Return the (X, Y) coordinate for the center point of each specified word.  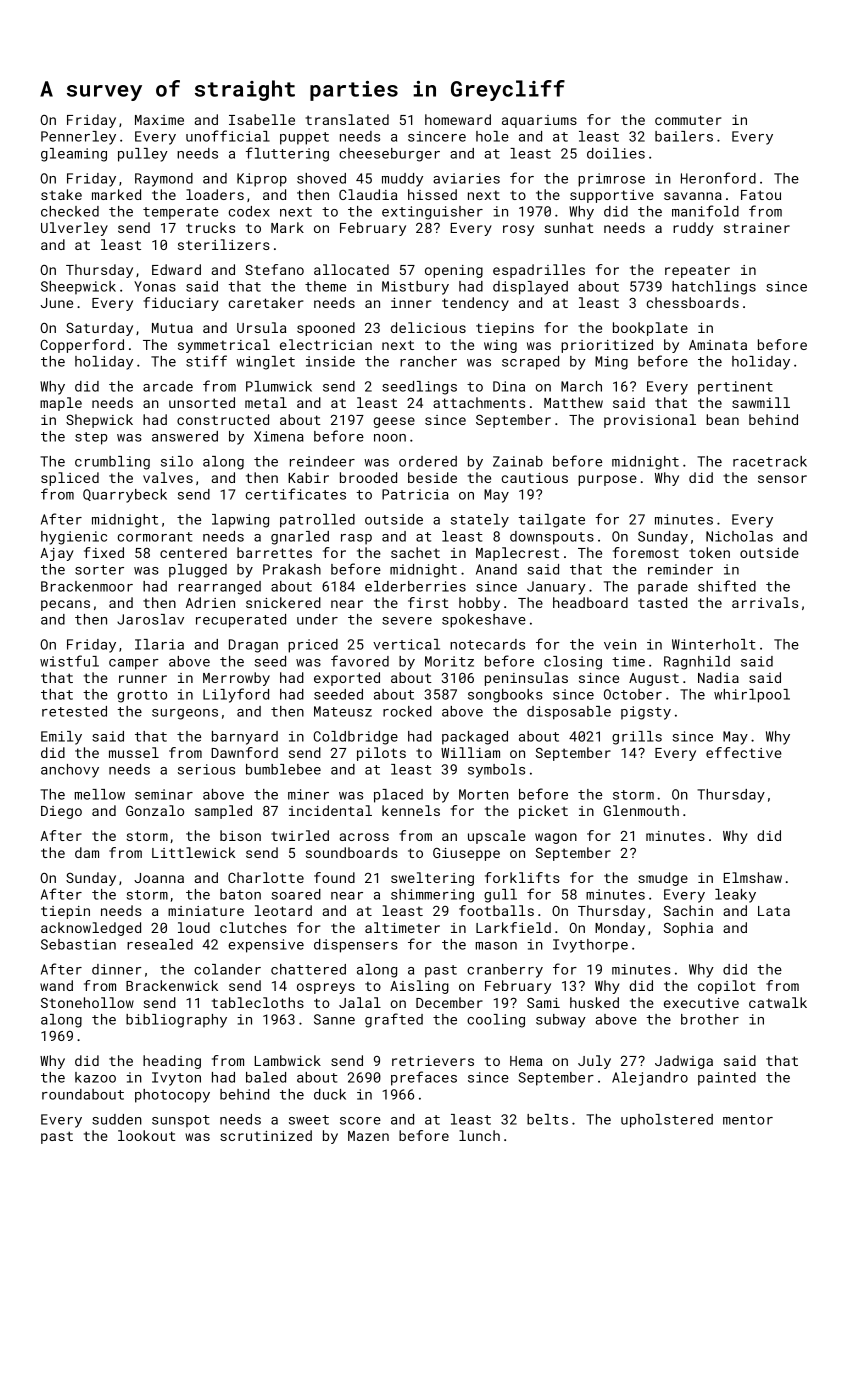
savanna (693, 196)
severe (407, 621)
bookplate (650, 329)
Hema (526, 1061)
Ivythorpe (590, 946)
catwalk (778, 1002)
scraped (530, 363)
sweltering (432, 879)
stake (61, 194)
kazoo (95, 1077)
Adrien (210, 602)
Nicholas (739, 536)
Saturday (99, 329)
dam (87, 852)
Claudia (368, 194)
